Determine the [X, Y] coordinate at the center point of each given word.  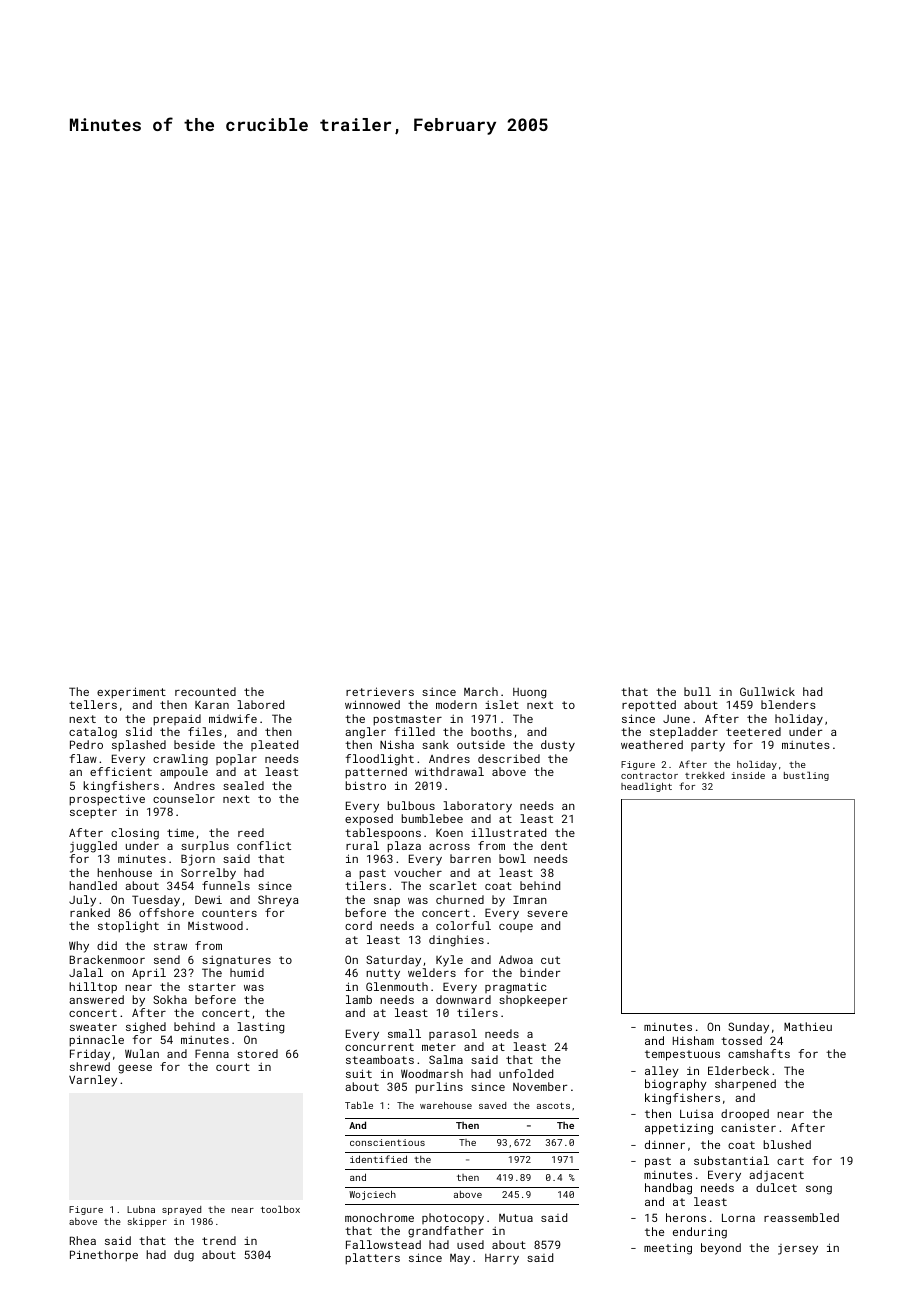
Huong [529, 693]
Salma [446, 1059]
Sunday [748, 1028]
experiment [131, 693]
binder [540, 972]
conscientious [387, 1142]
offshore [166, 912]
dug [184, 1256]
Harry [502, 1259]
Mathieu [808, 1026]
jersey [798, 1249]
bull [697, 691]
